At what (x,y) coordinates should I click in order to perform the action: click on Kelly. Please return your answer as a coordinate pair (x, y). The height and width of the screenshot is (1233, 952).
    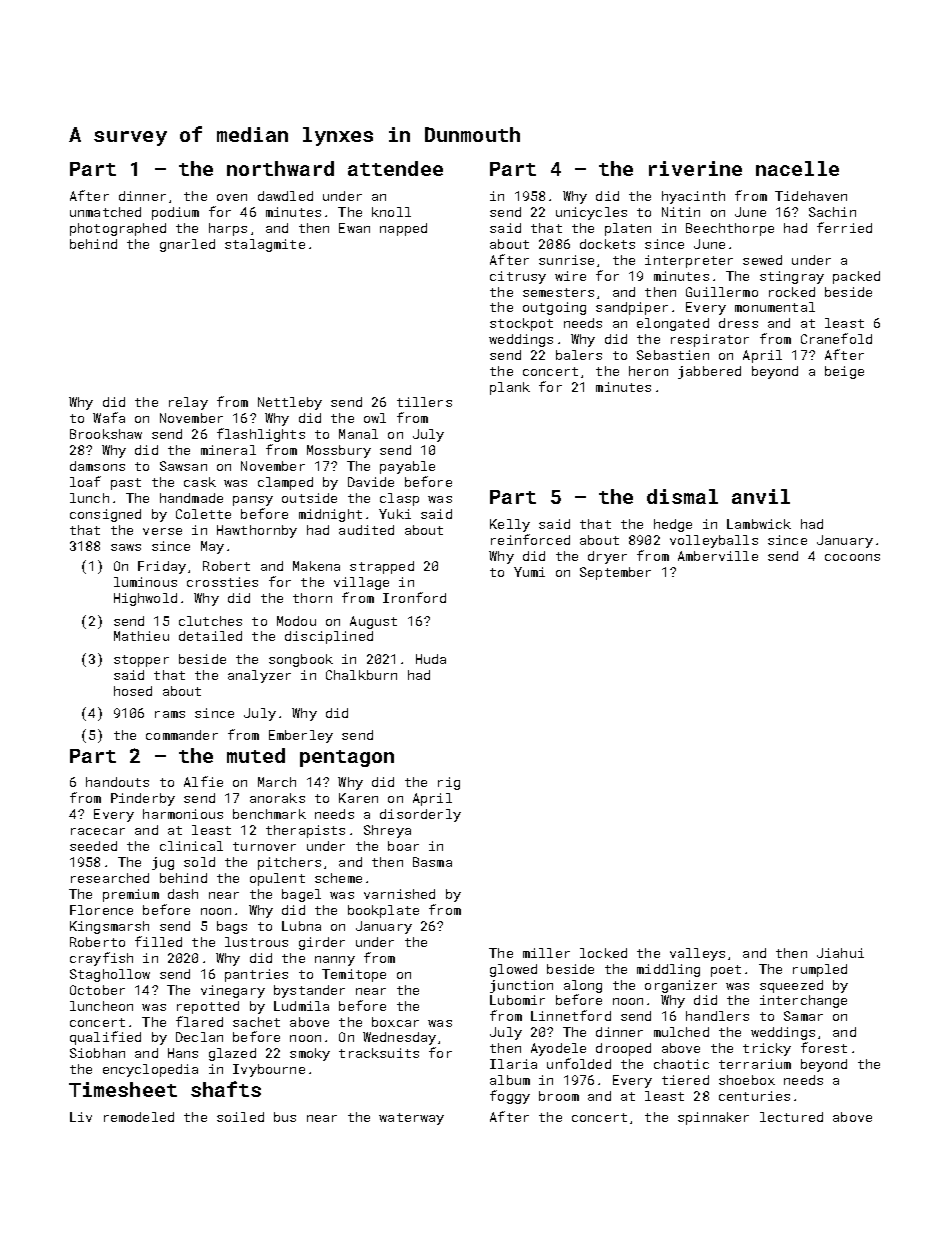
    Looking at the image, I should click on (510, 525).
